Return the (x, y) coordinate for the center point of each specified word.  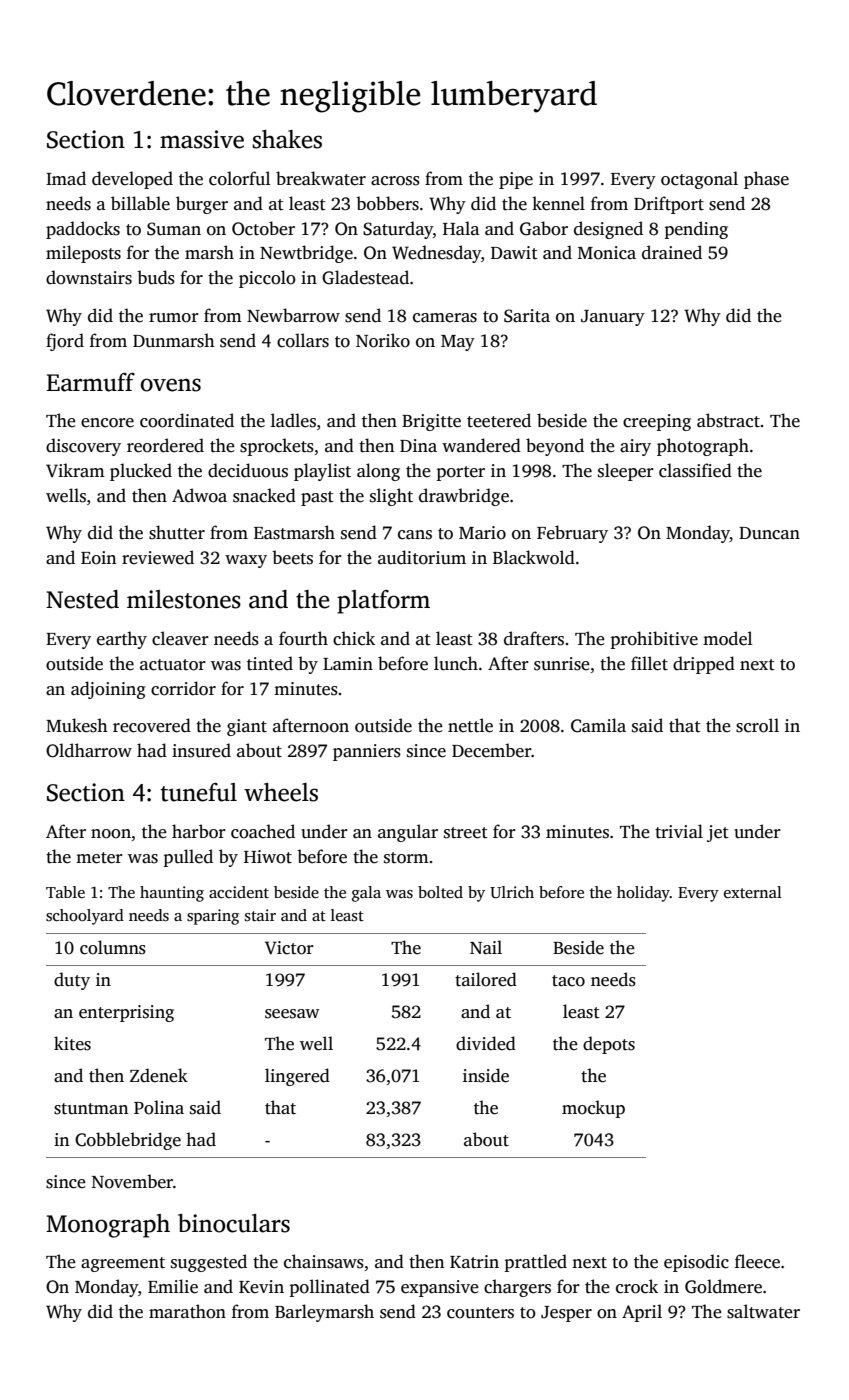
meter (99, 858)
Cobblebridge (128, 1141)
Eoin (98, 558)
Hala (461, 228)
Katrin (474, 1261)
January (613, 318)
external (753, 892)
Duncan (769, 533)
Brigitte (431, 422)
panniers (367, 752)
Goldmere (723, 1286)
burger (202, 205)
